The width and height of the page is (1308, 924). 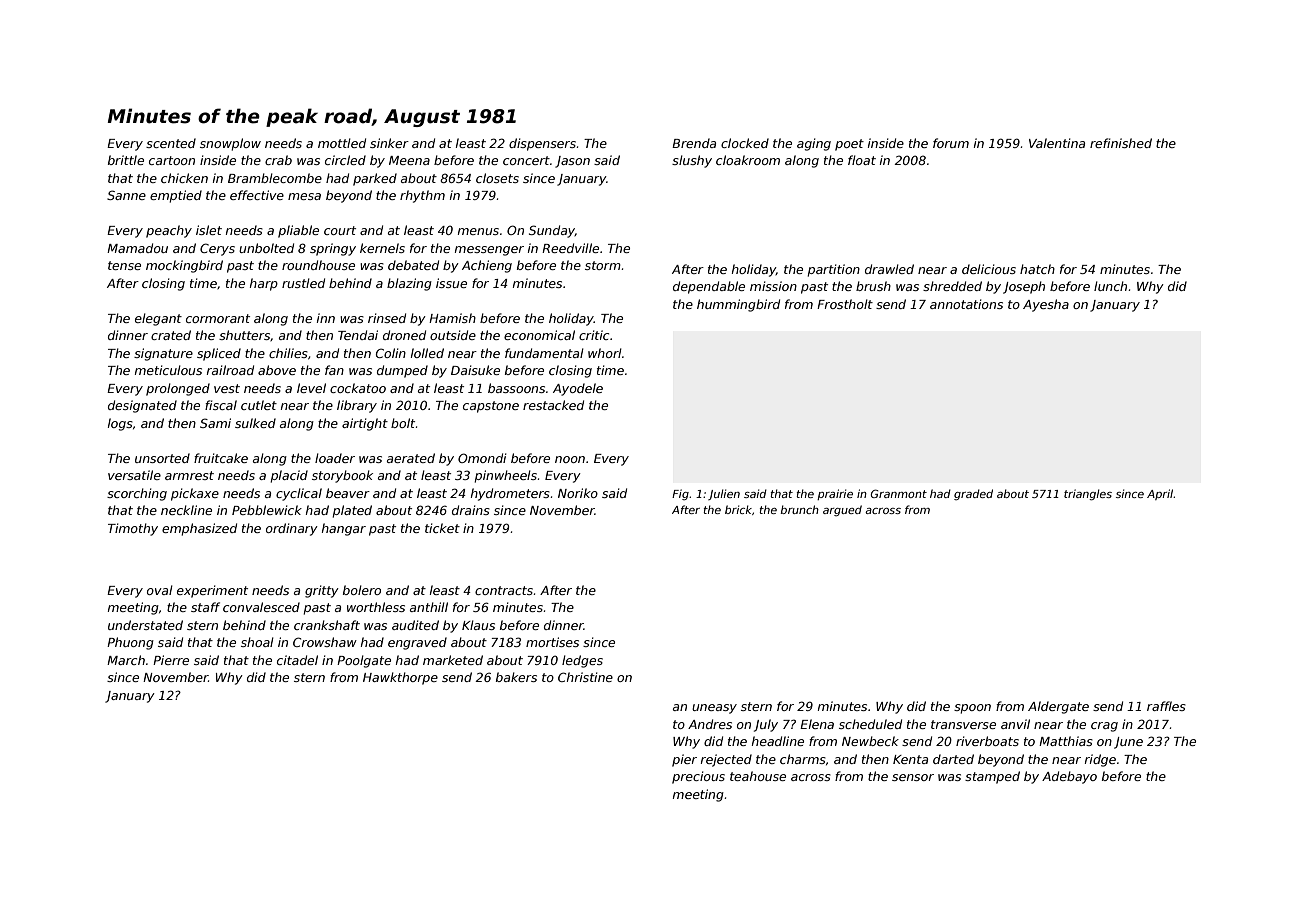 What do you see at coordinates (400, 678) in the page?
I see `Hawkthorpe` at bounding box center [400, 678].
